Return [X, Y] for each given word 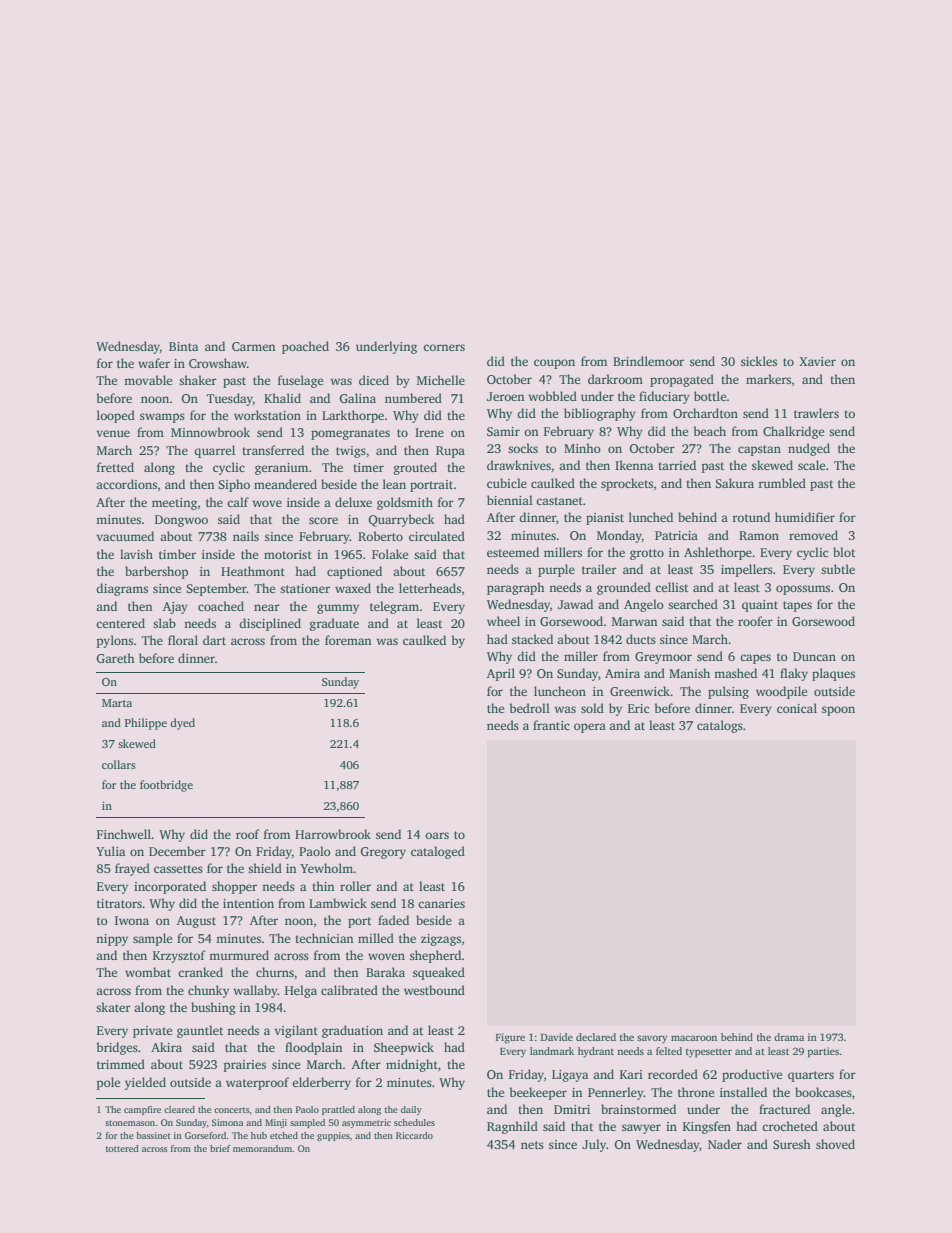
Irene [429, 432]
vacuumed [125, 536]
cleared [179, 1109]
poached [305, 347]
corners [444, 347]
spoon [838, 711]
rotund [751, 517]
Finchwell [124, 834]
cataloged [438, 852]
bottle [710, 396]
